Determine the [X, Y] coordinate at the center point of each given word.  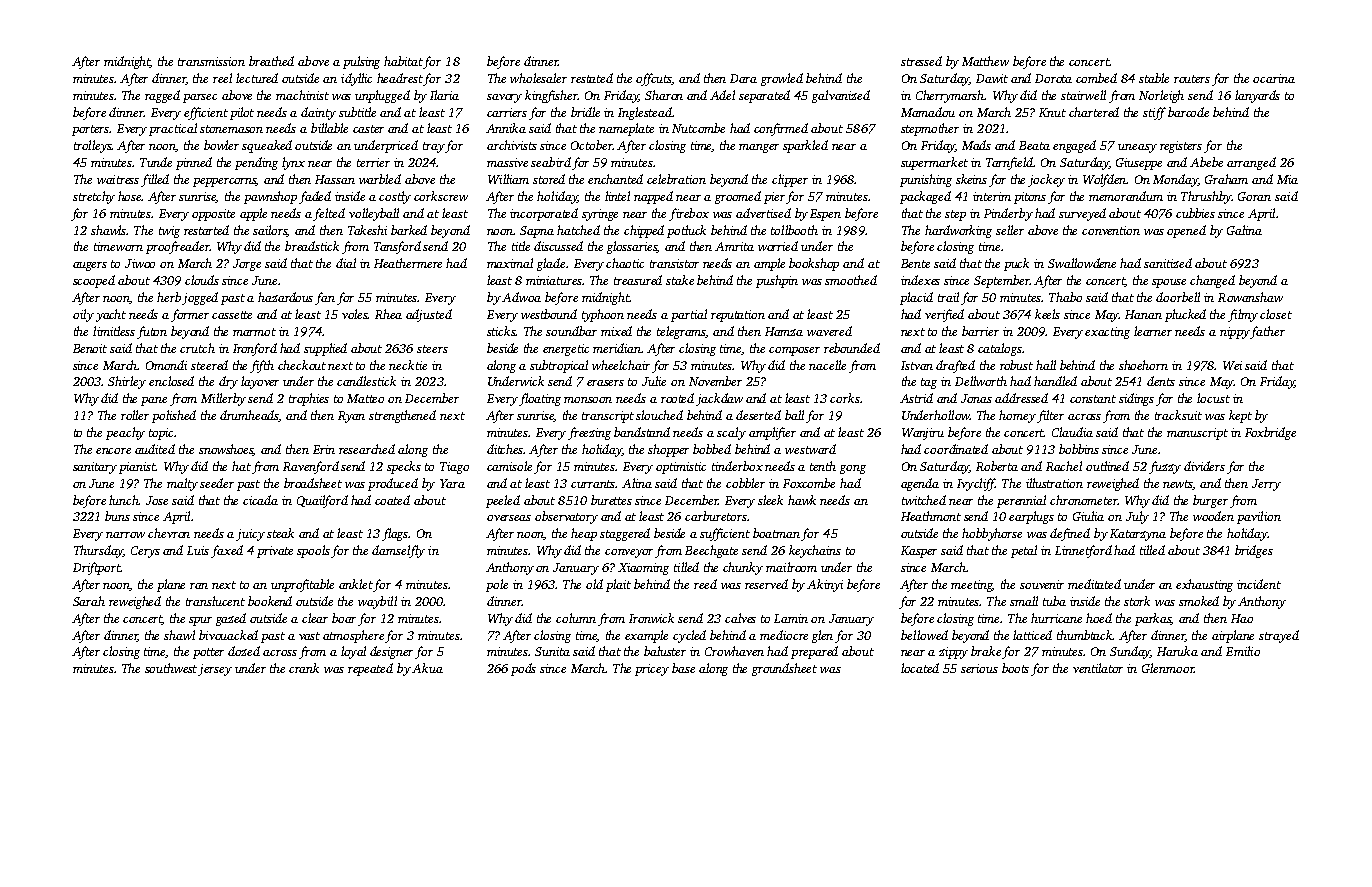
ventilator [1098, 668]
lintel [617, 196]
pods [523, 669]
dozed [244, 651]
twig [169, 232]
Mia [1287, 179]
